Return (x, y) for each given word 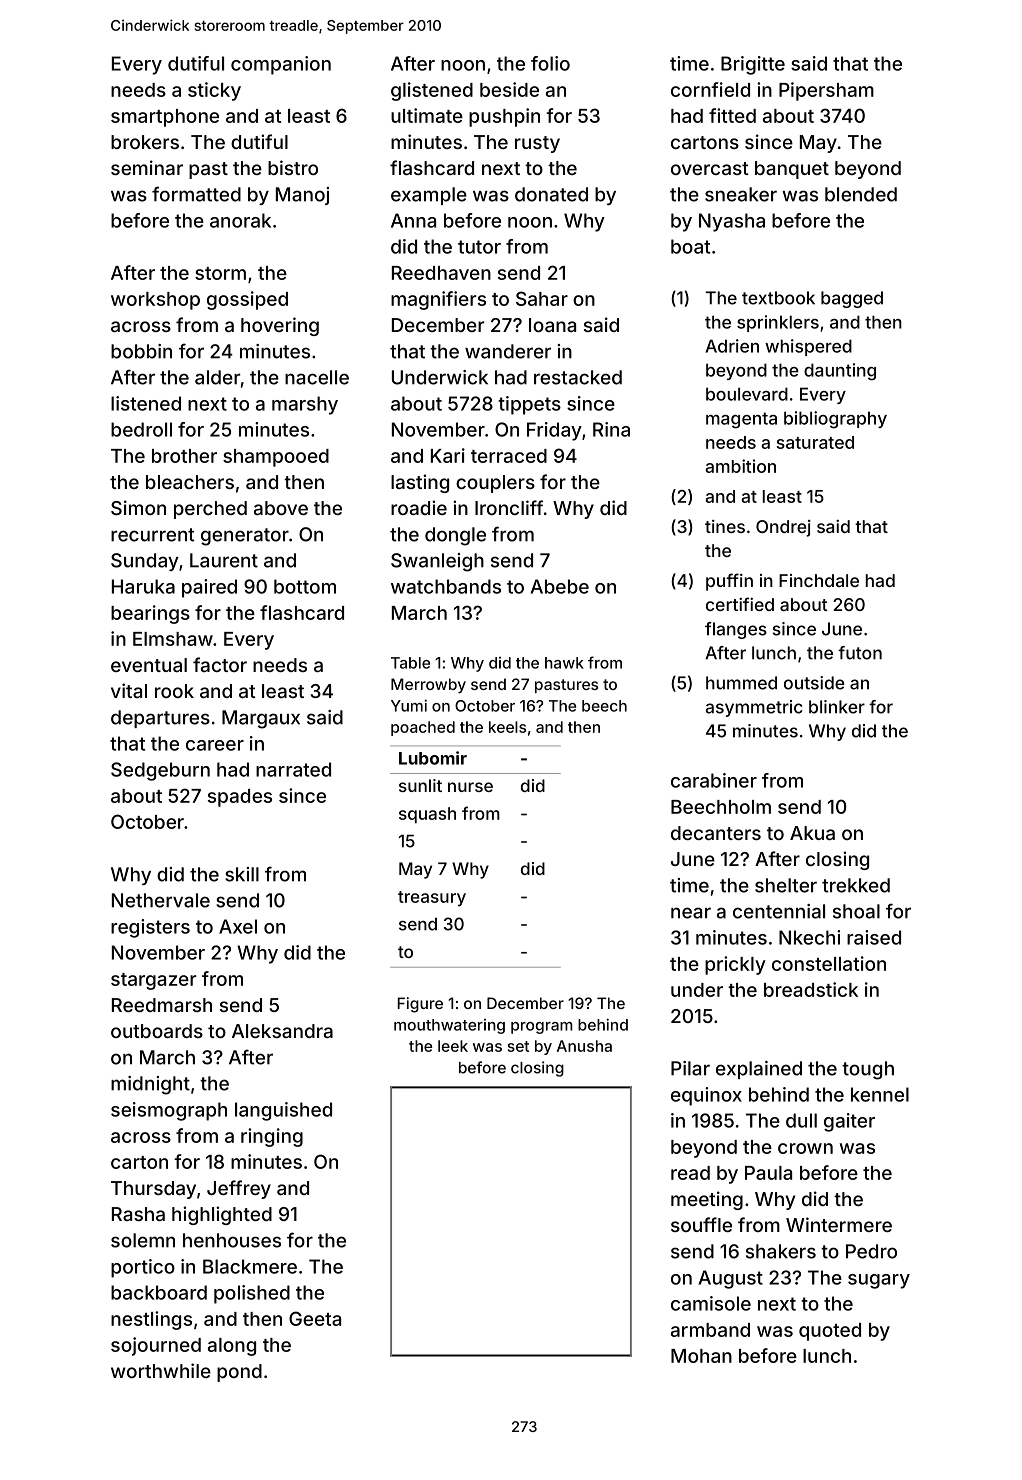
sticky (214, 91)
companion (281, 65)
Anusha (584, 1046)
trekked (856, 885)
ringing (272, 1137)
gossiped (247, 300)
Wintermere (839, 1224)
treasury (432, 899)
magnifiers (438, 300)
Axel (238, 926)
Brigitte (753, 65)
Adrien (732, 346)
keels (507, 727)
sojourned (156, 1346)
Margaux (261, 719)
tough (868, 1070)
